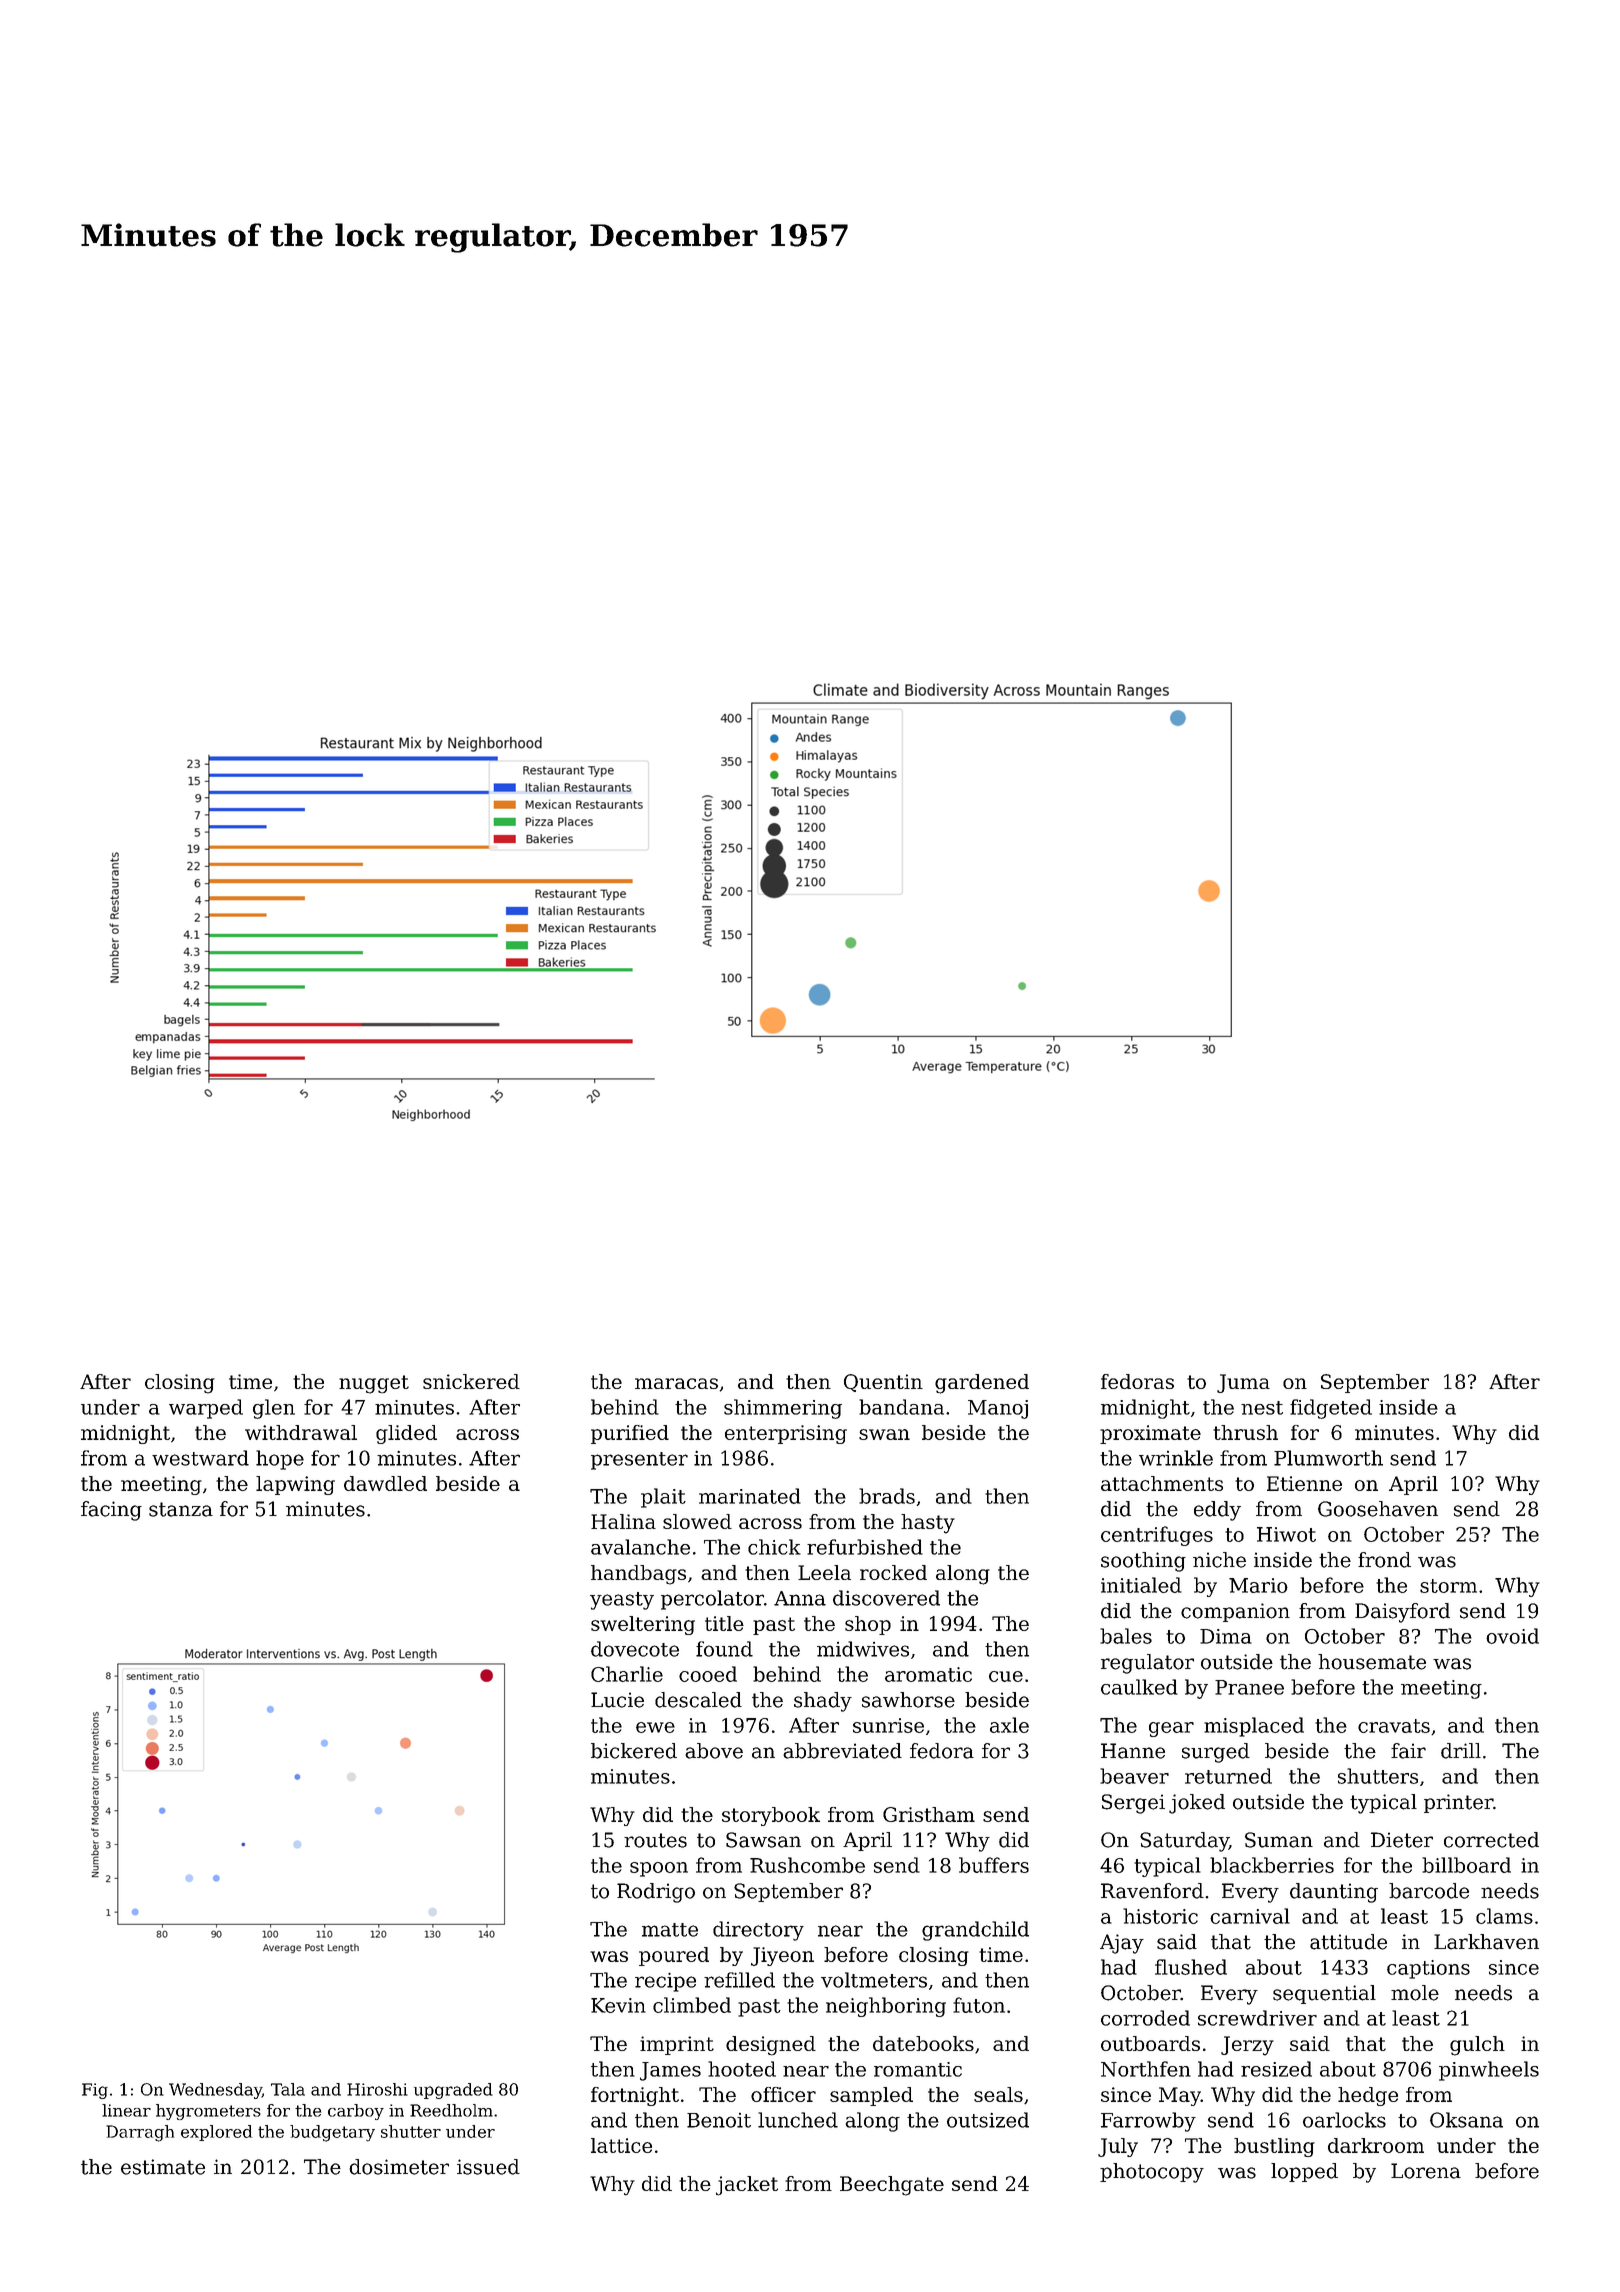  I want to click on budgetary, so click(332, 2133).
